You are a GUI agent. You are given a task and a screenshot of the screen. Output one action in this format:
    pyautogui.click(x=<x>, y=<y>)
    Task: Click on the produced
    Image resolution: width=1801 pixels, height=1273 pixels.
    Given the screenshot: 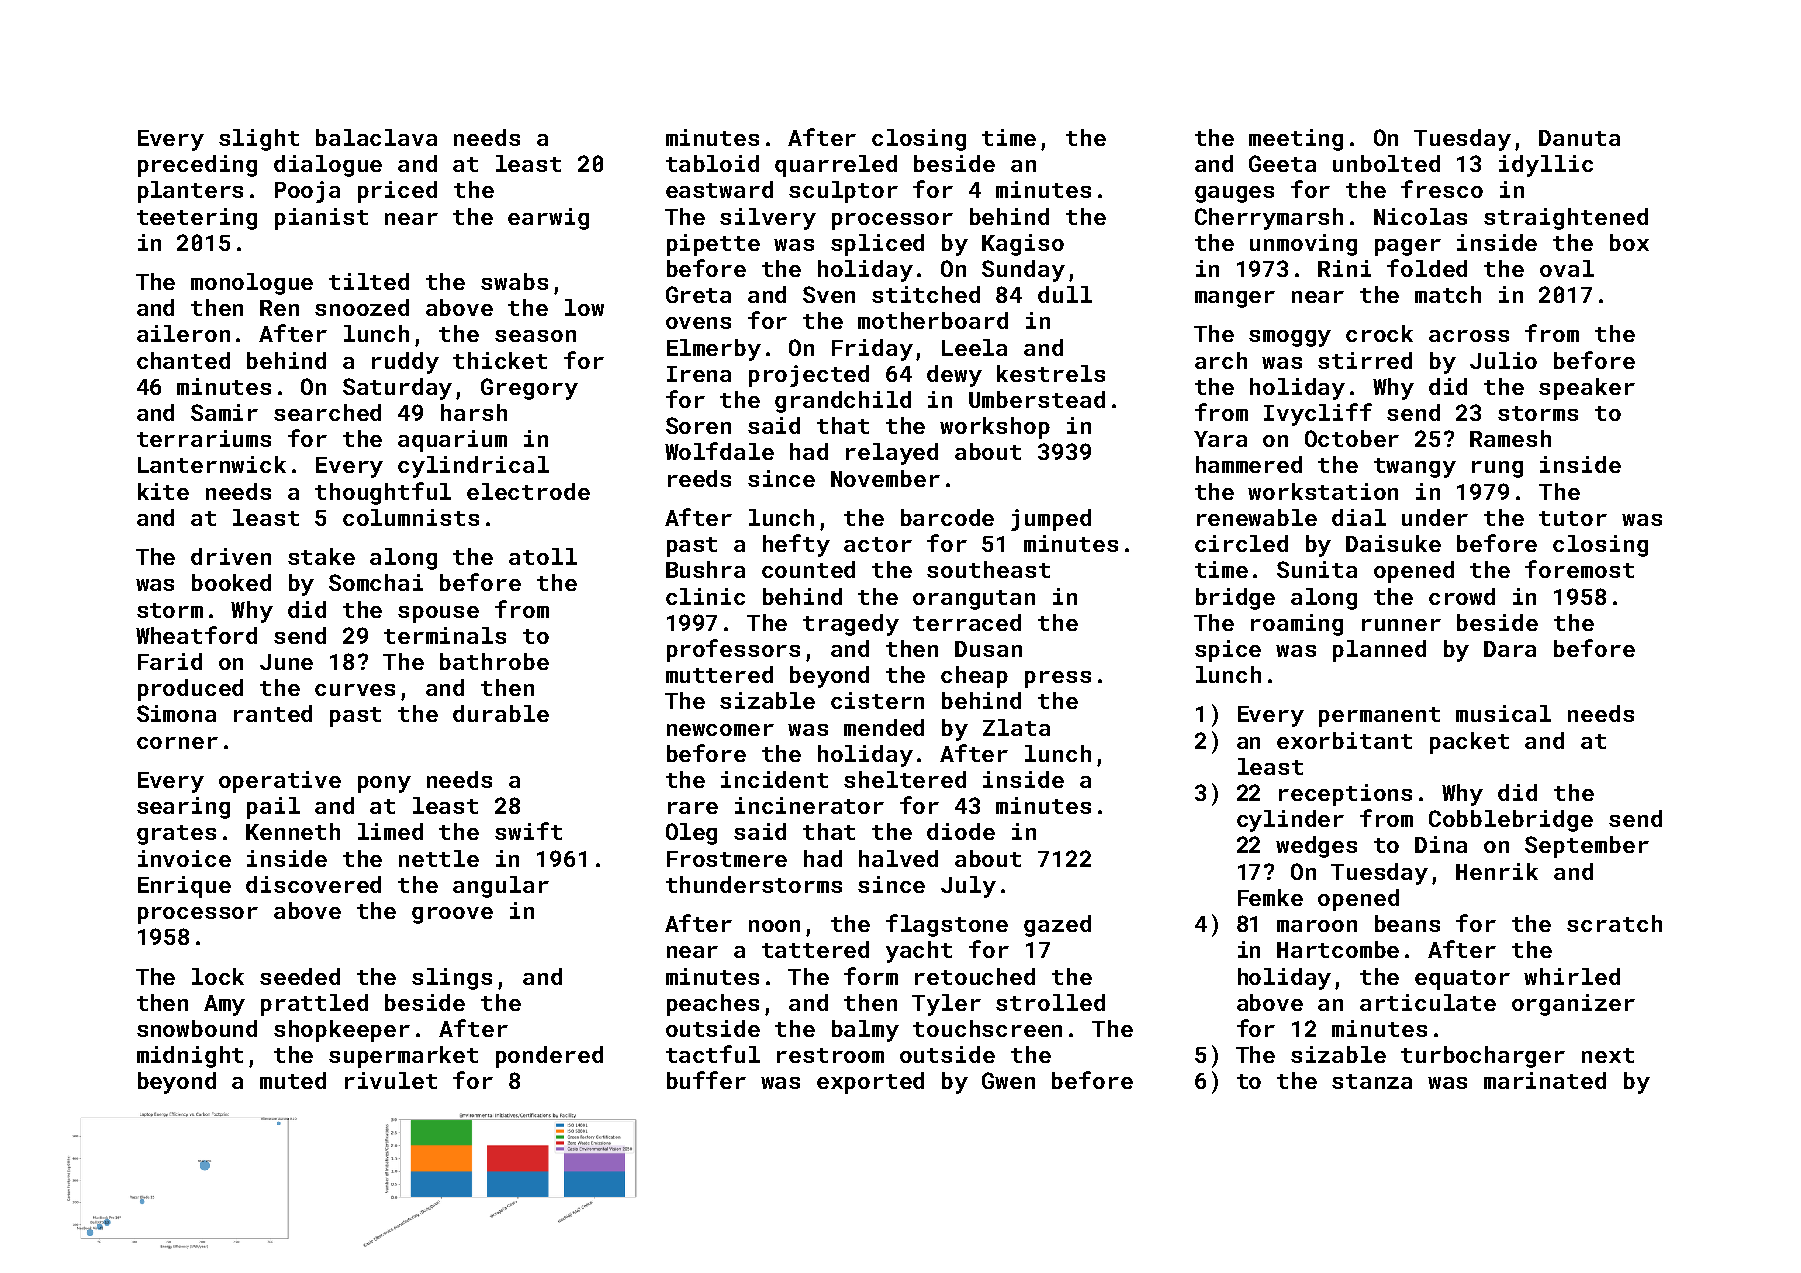 What is the action you would take?
    pyautogui.click(x=190, y=690)
